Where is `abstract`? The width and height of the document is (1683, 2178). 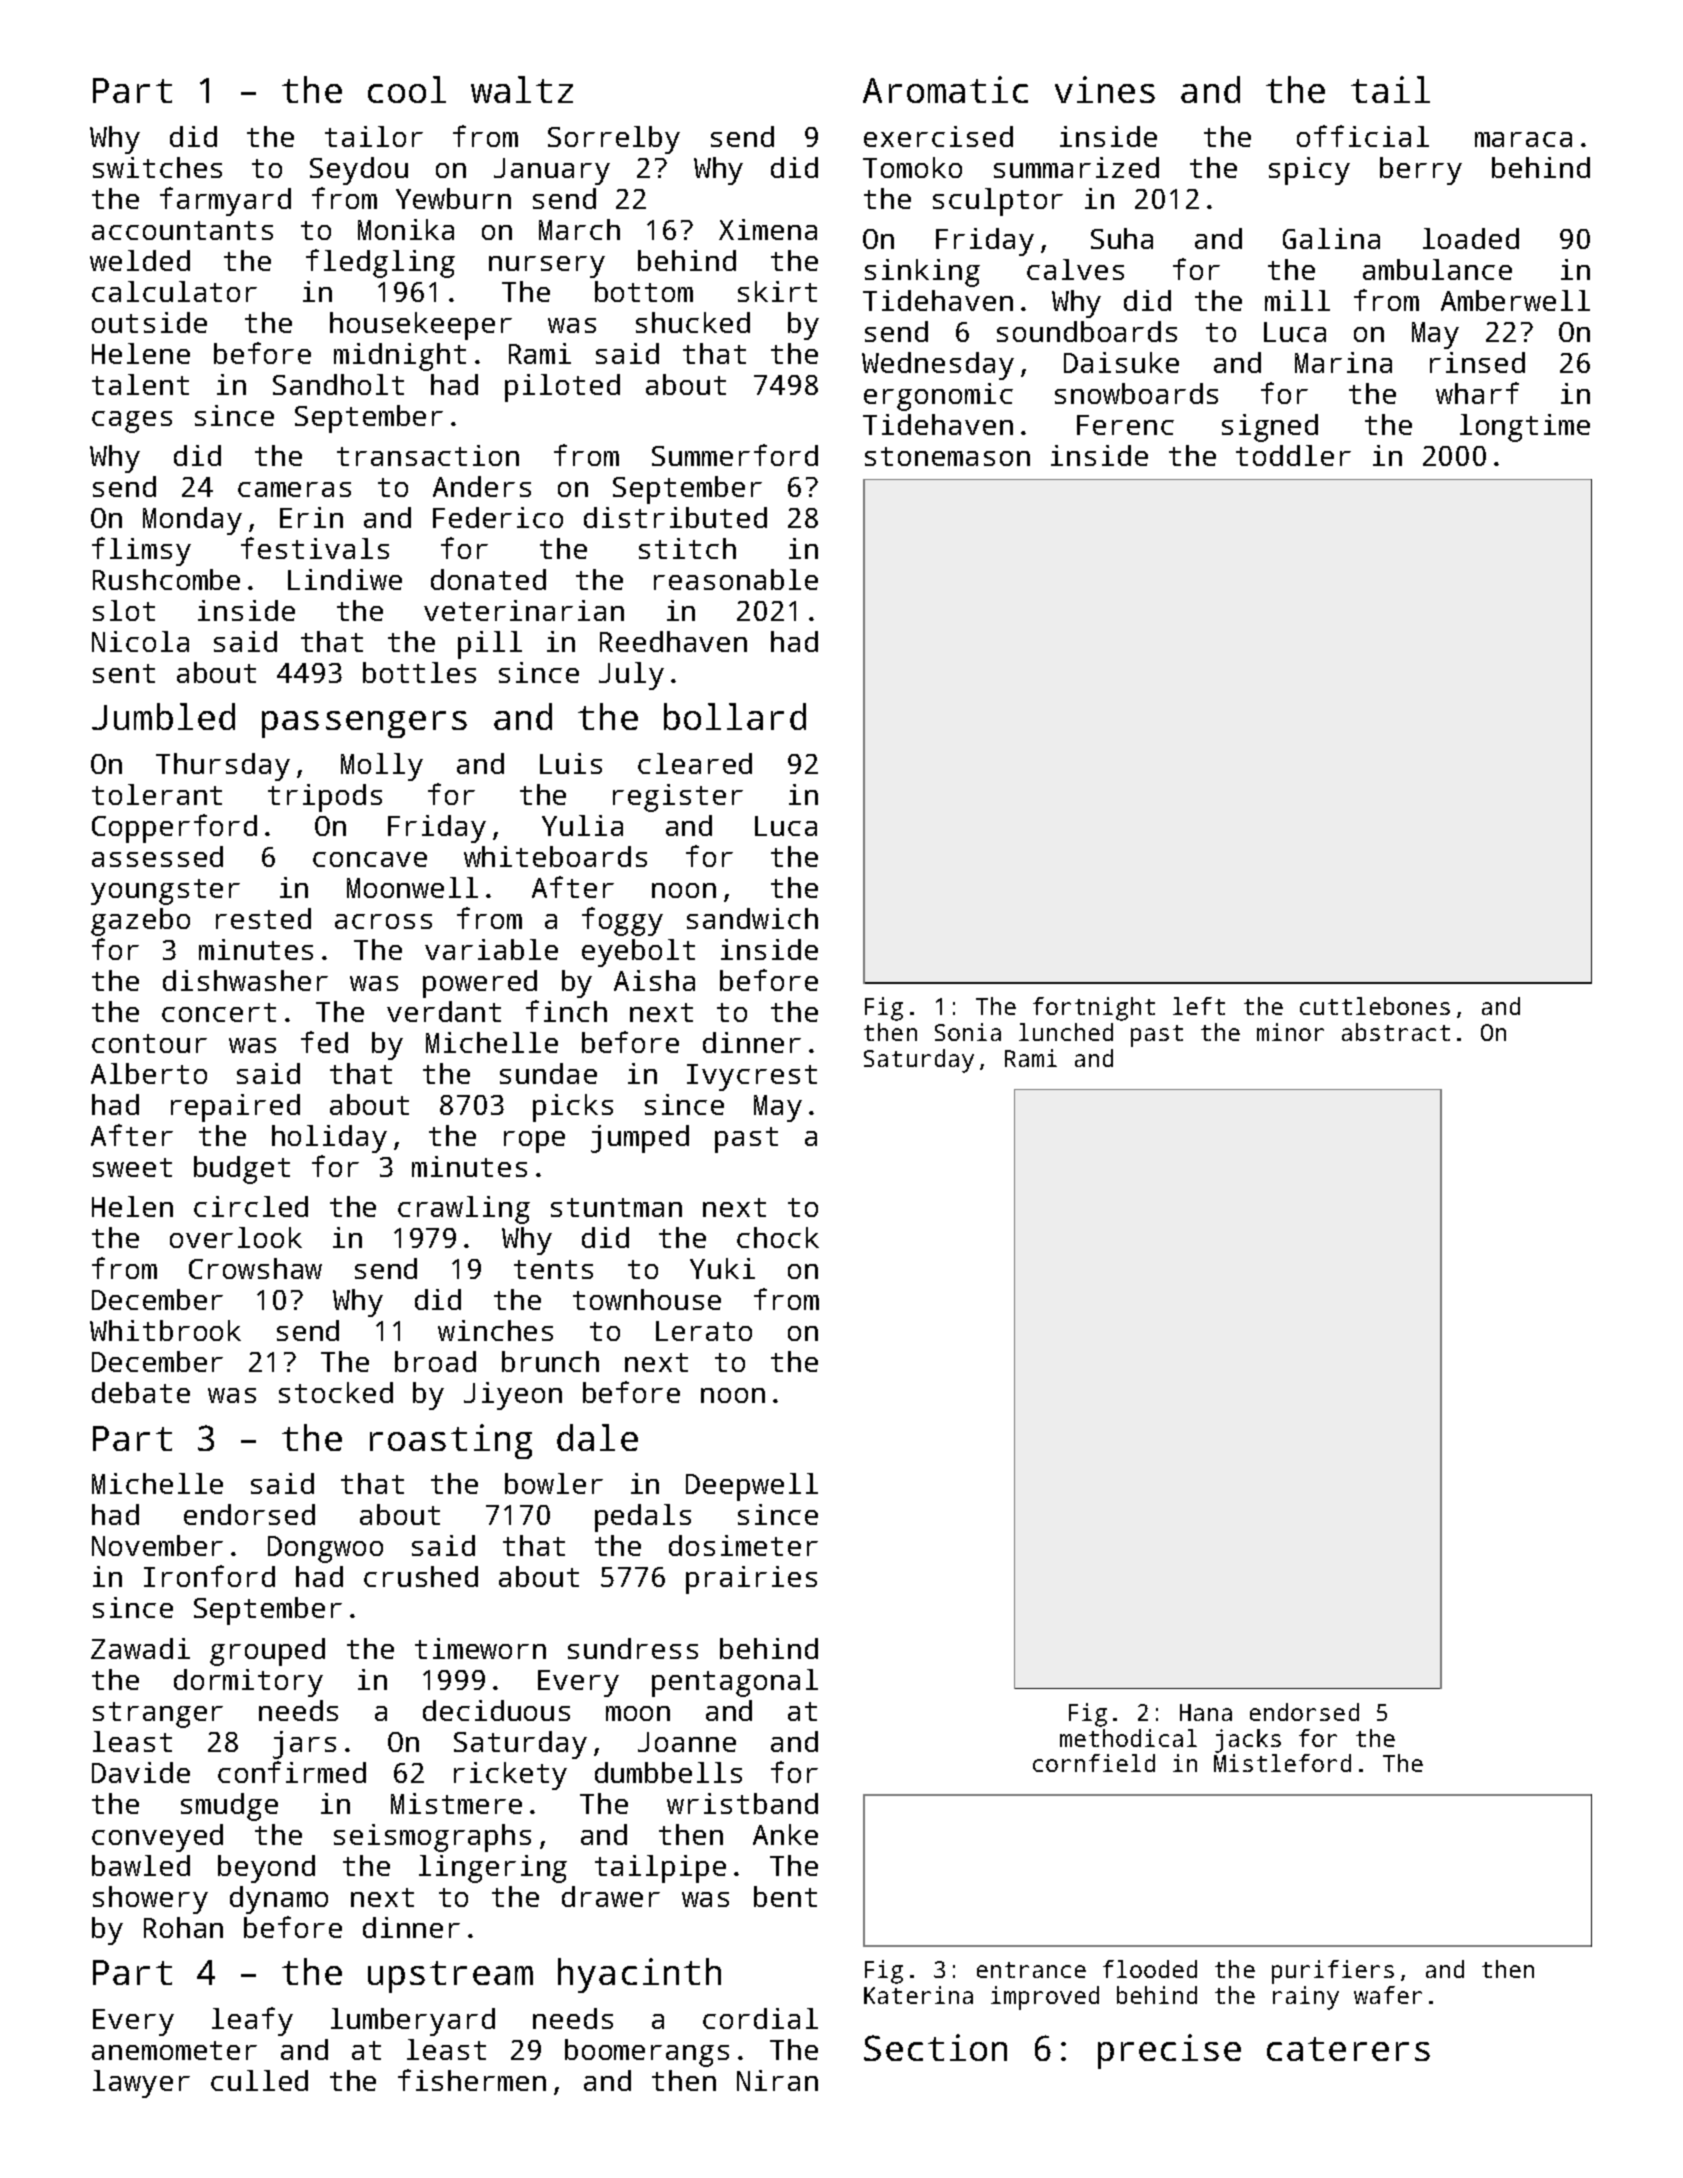 abstract is located at coordinates (1396, 1032).
